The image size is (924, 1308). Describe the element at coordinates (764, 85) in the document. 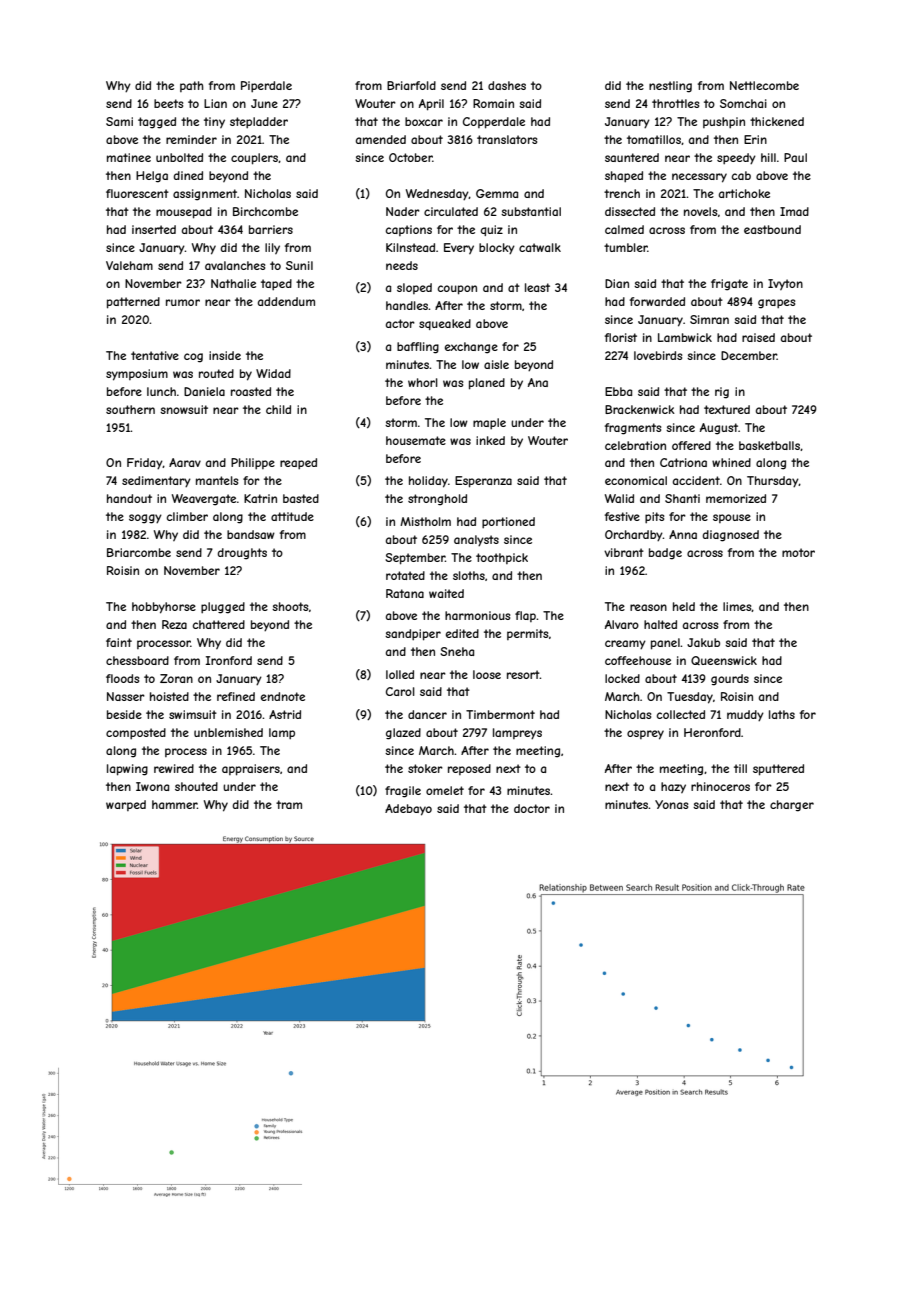

I see `Nettlecombe` at that location.
